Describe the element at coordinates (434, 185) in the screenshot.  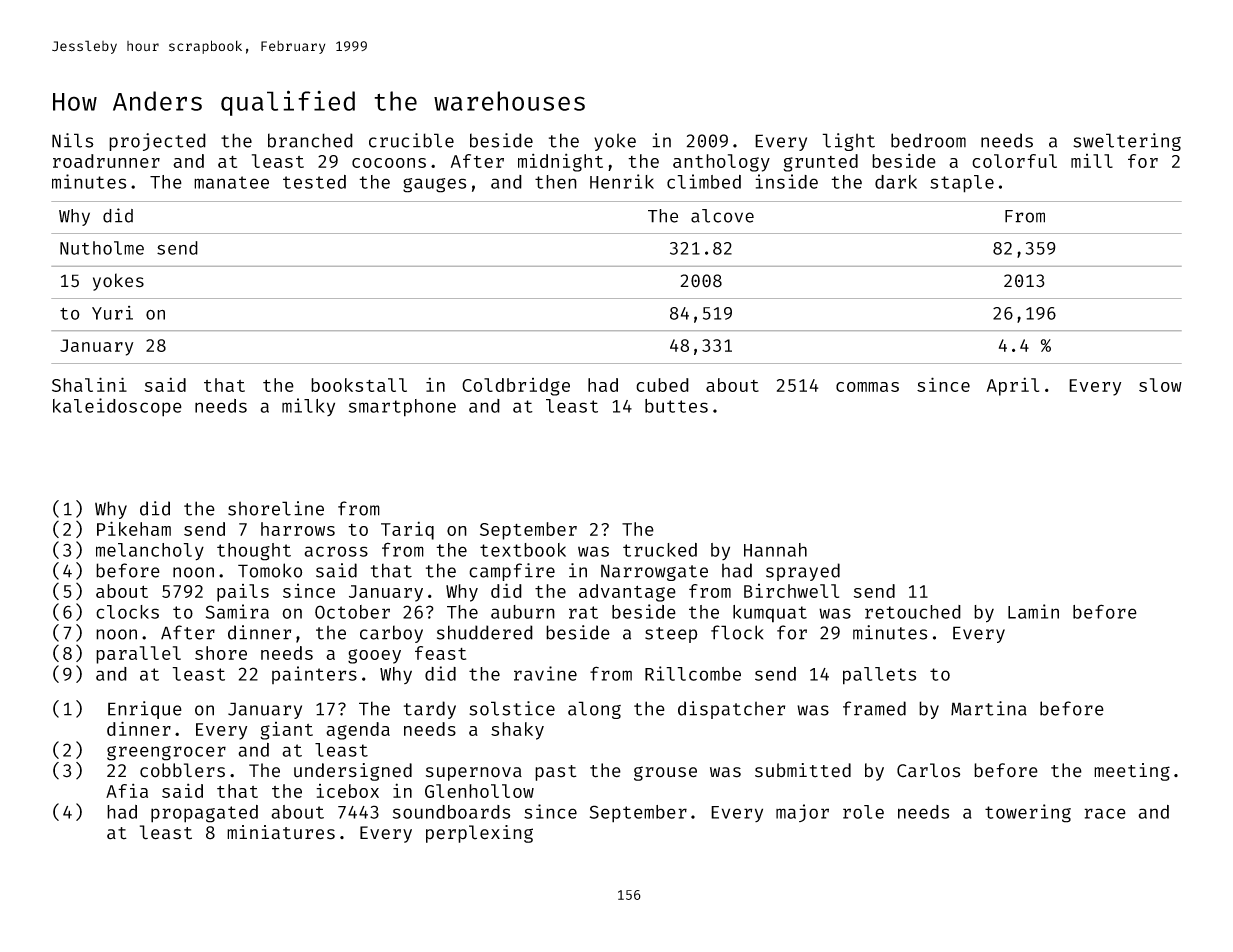
I see `gauges` at that location.
